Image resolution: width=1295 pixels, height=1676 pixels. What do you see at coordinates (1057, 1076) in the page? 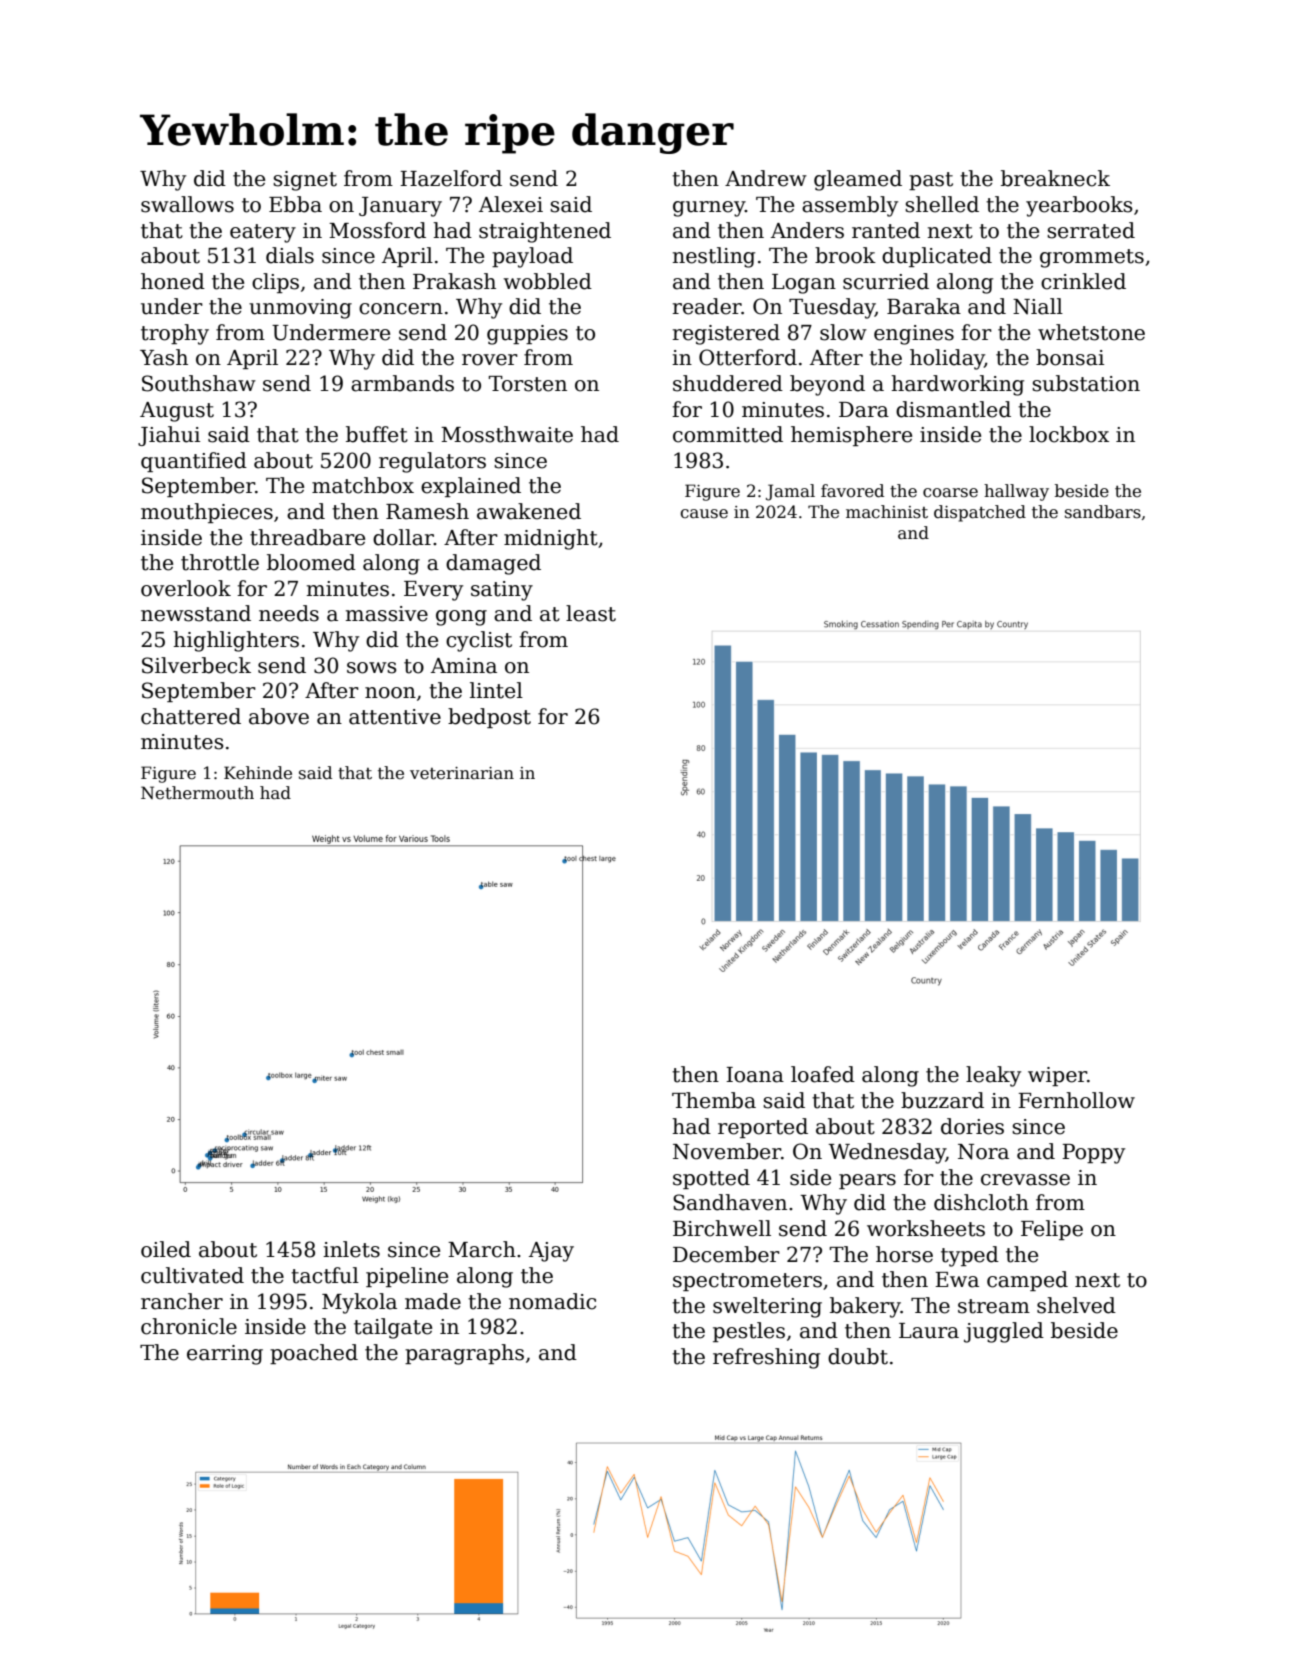
I see `wiper` at bounding box center [1057, 1076].
